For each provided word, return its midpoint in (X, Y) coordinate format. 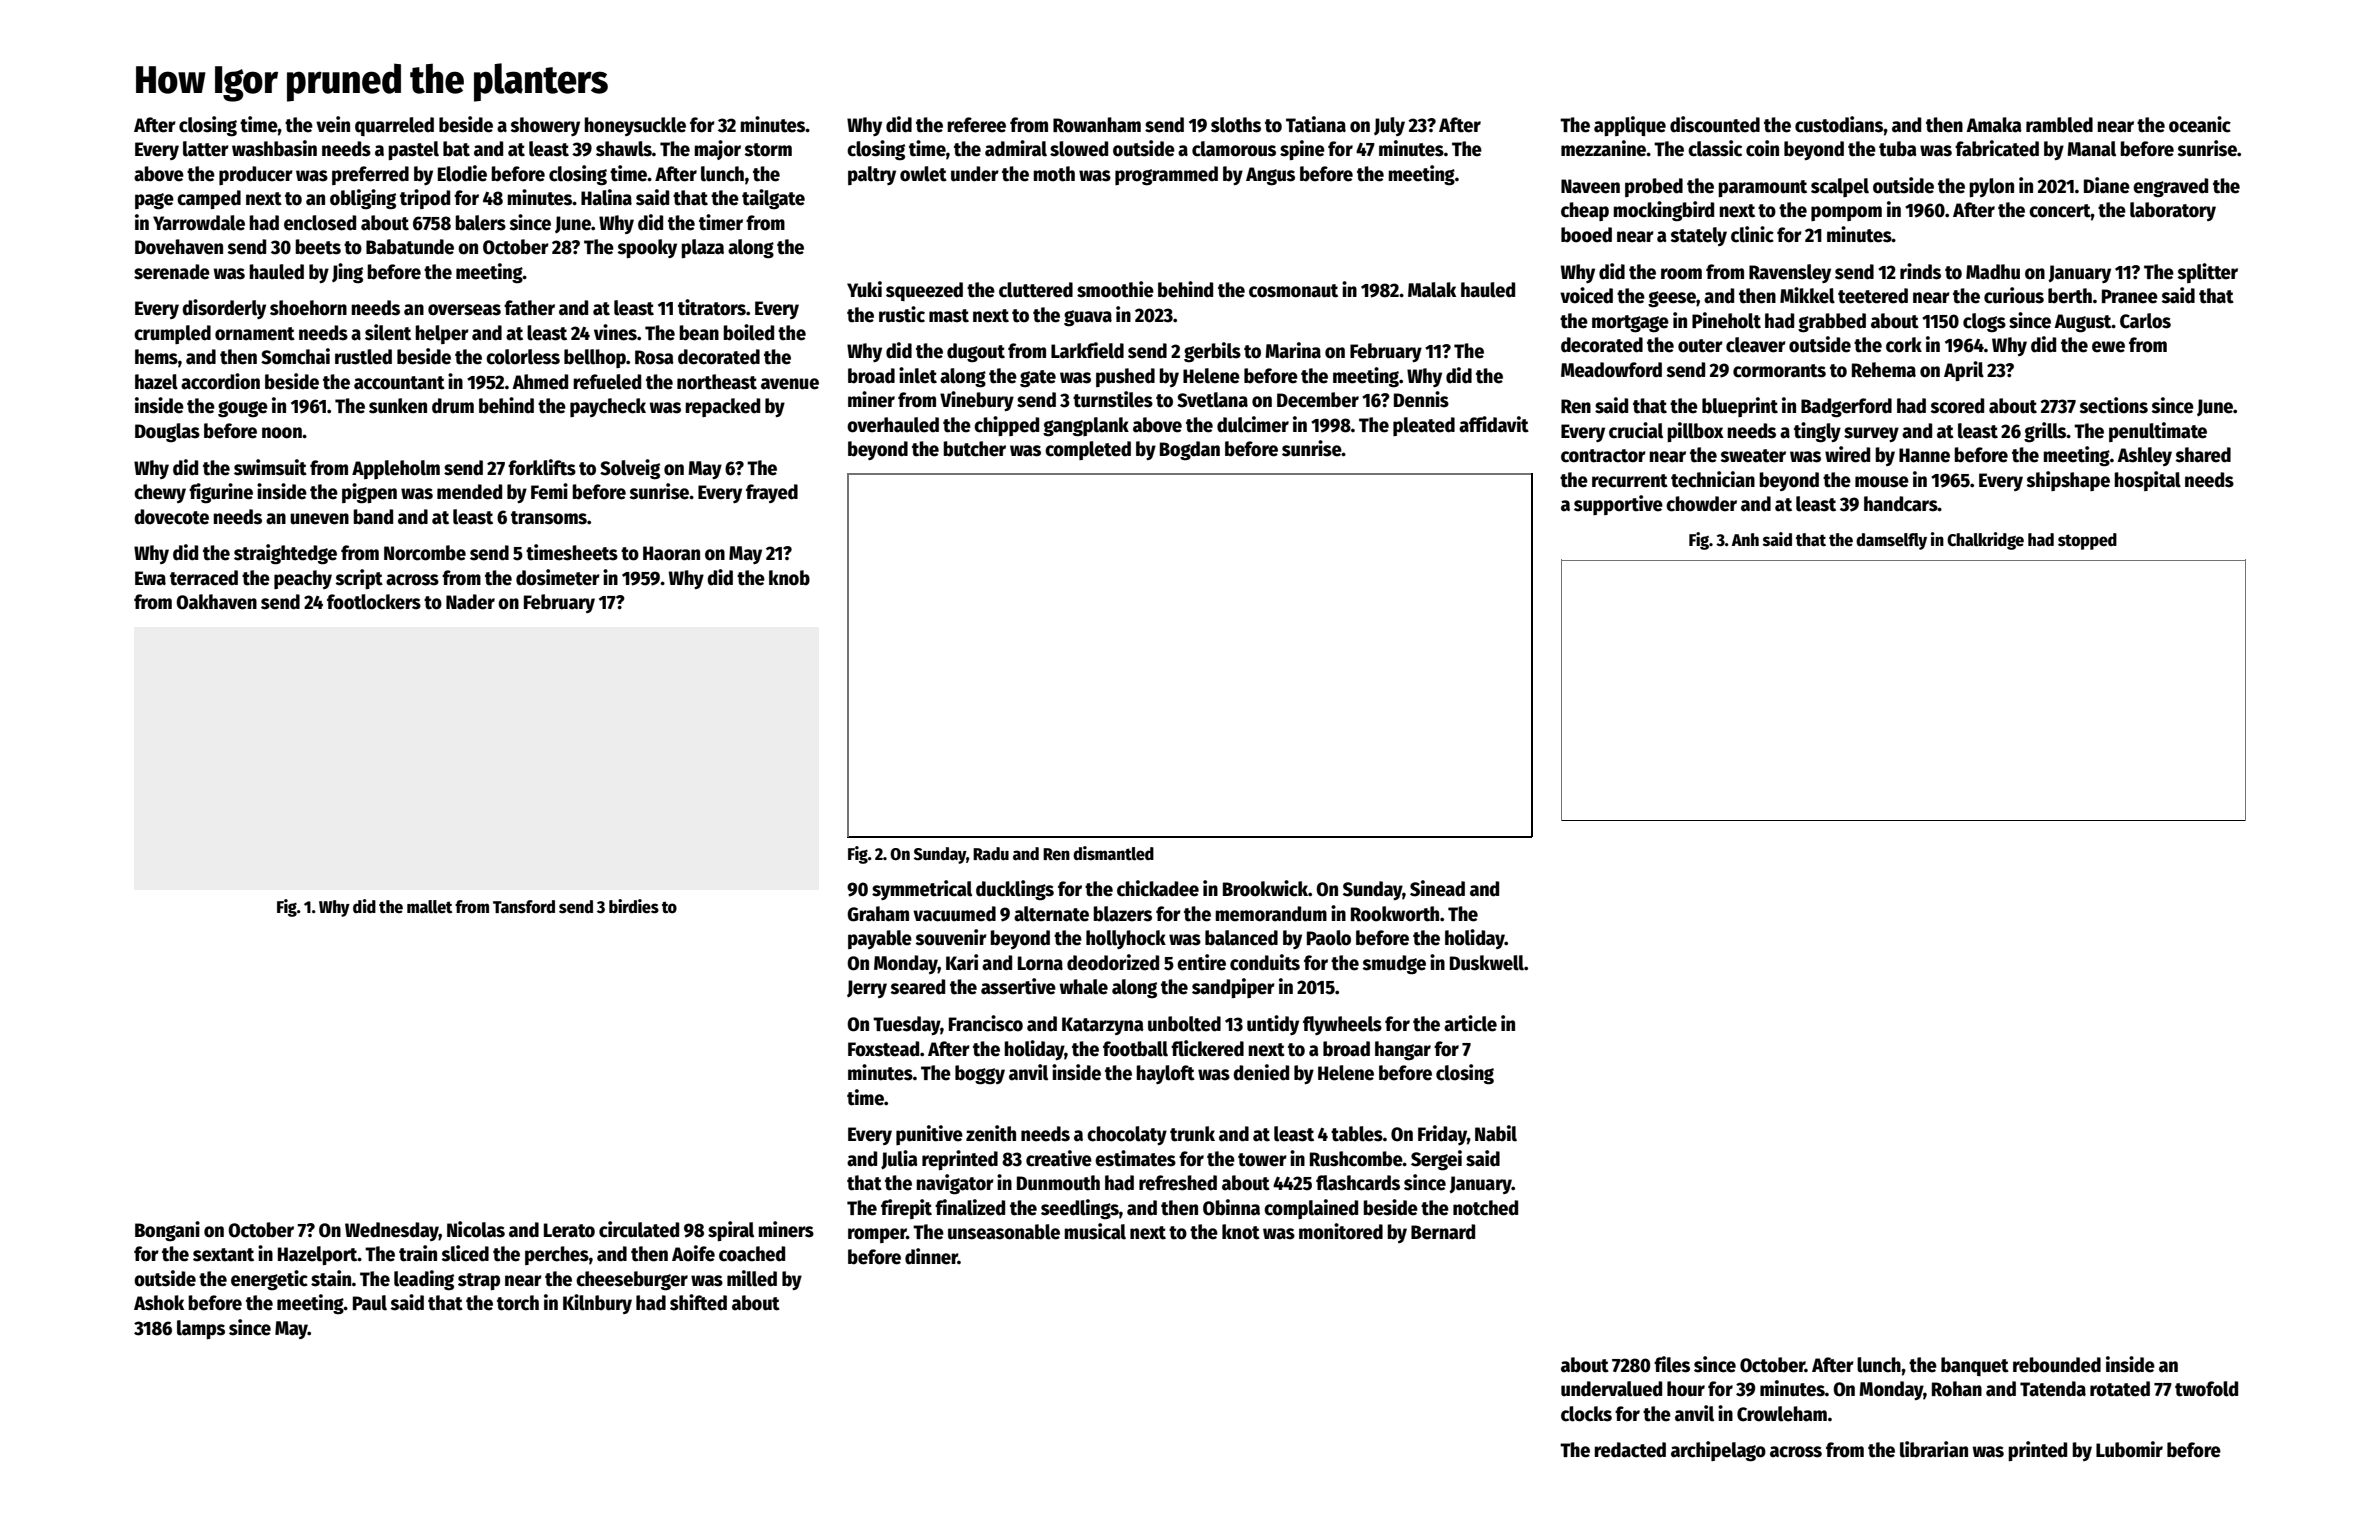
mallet (429, 907)
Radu (991, 854)
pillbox (1695, 432)
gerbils (1212, 352)
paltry (872, 175)
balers (480, 223)
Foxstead (883, 1049)
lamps (201, 1329)
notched (1485, 1208)
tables (1357, 1134)
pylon (1991, 187)
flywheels (1342, 1025)
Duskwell (1487, 963)
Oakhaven (216, 602)
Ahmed (540, 382)
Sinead (1437, 888)
